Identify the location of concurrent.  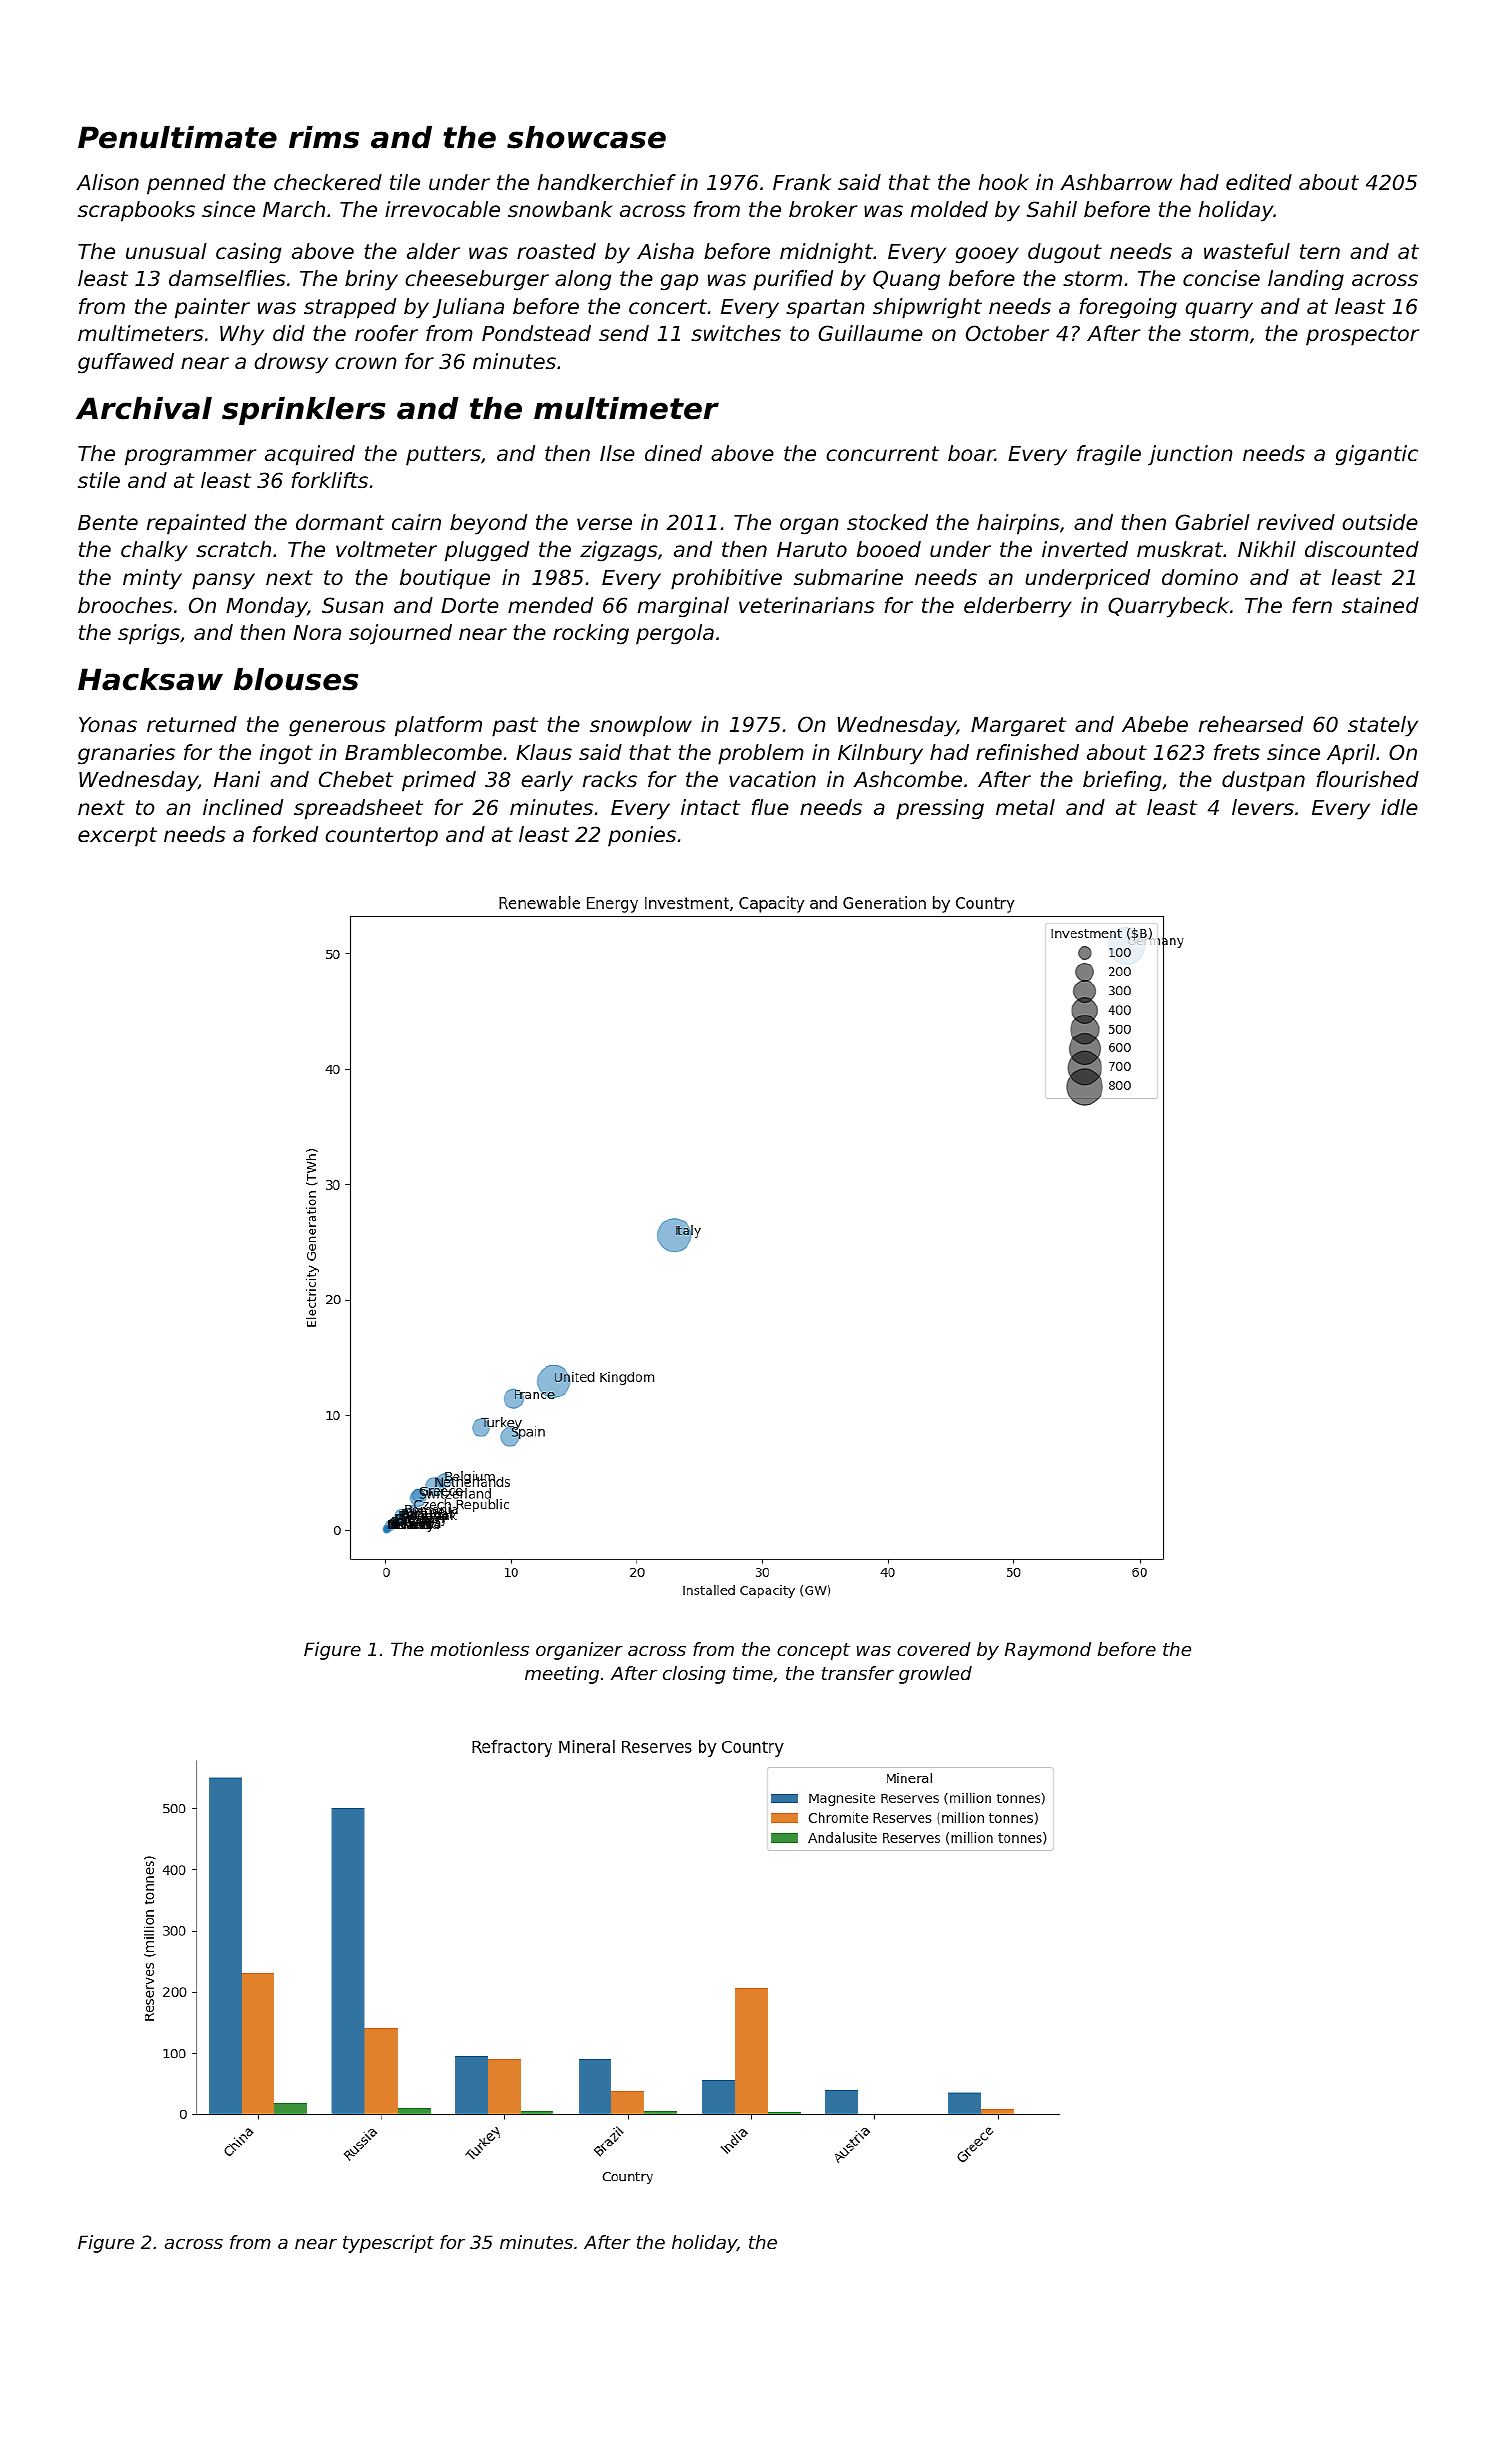
(882, 454).
